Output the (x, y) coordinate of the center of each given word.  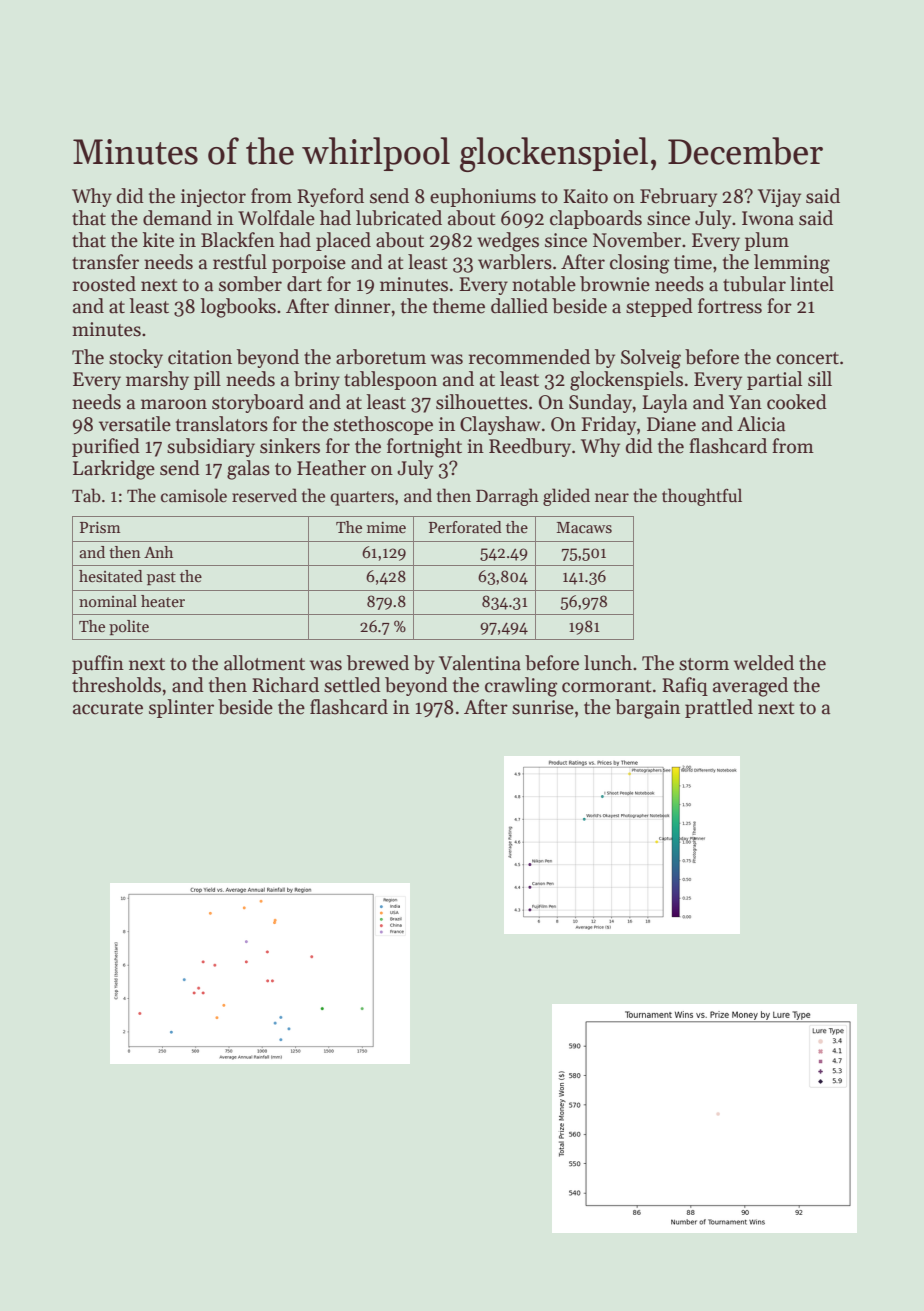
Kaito (585, 196)
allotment (264, 663)
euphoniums (483, 197)
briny (317, 380)
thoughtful (702, 497)
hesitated (111, 576)
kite (158, 240)
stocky (136, 358)
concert (807, 358)
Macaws (584, 527)
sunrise (543, 707)
